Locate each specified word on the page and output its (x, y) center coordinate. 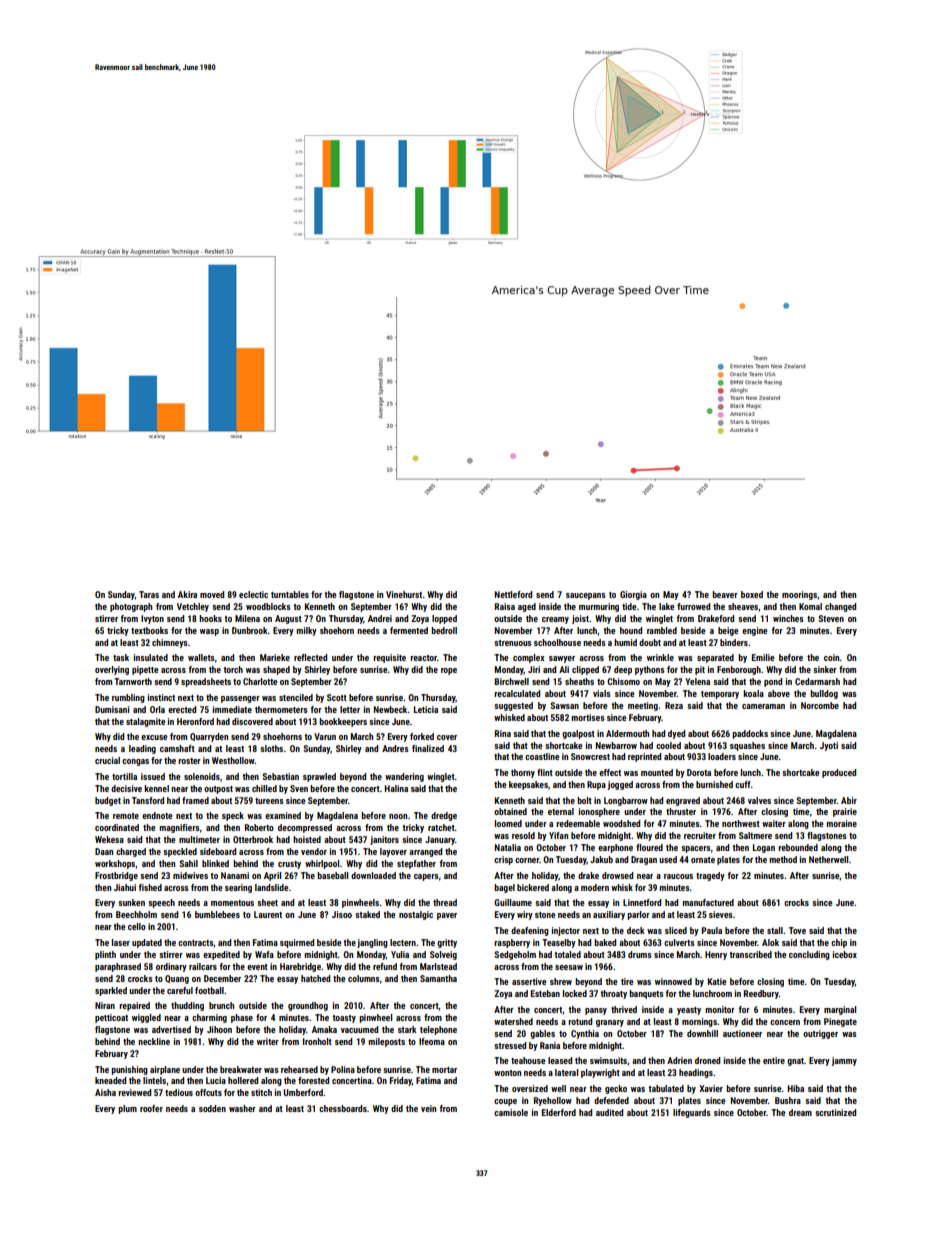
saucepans (586, 596)
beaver (725, 594)
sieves (721, 914)
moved (212, 594)
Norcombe (820, 705)
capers (426, 877)
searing (238, 888)
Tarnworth (133, 681)
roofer (151, 1108)
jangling (372, 943)
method (783, 859)
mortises (588, 717)
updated (147, 943)
